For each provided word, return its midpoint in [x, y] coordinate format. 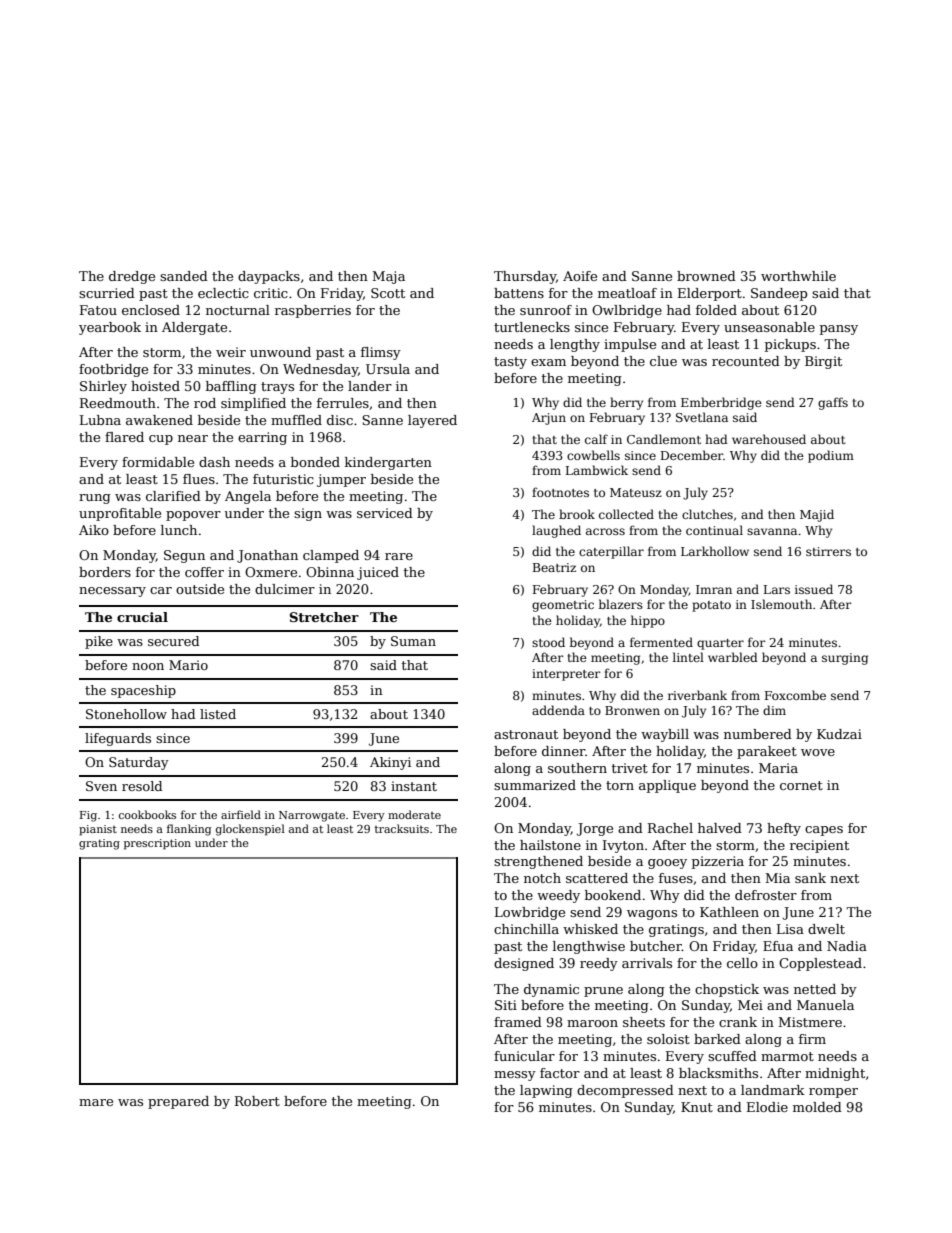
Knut [697, 1107]
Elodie [767, 1107]
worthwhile [798, 276]
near [193, 438]
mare [96, 1102]
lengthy [575, 345]
